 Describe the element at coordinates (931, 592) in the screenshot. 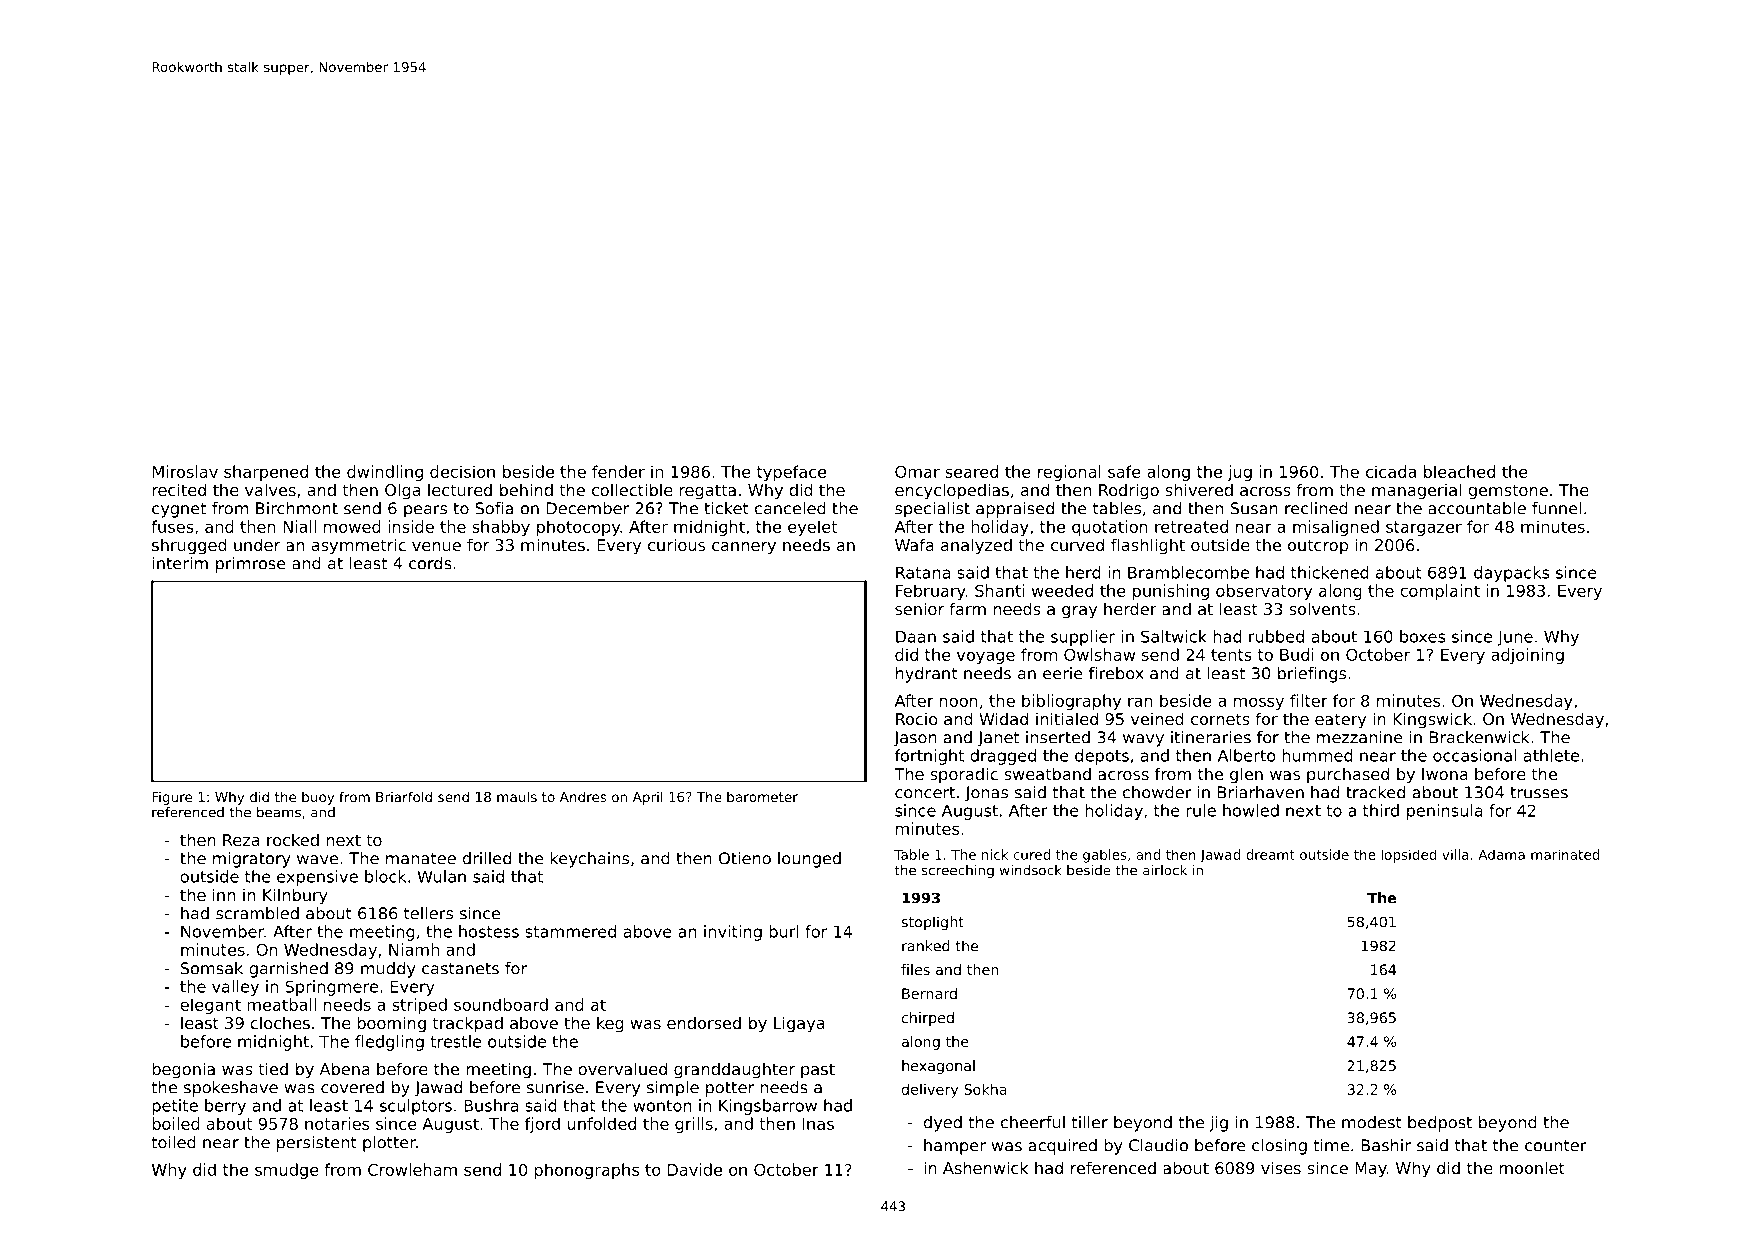

I see `February` at that location.
